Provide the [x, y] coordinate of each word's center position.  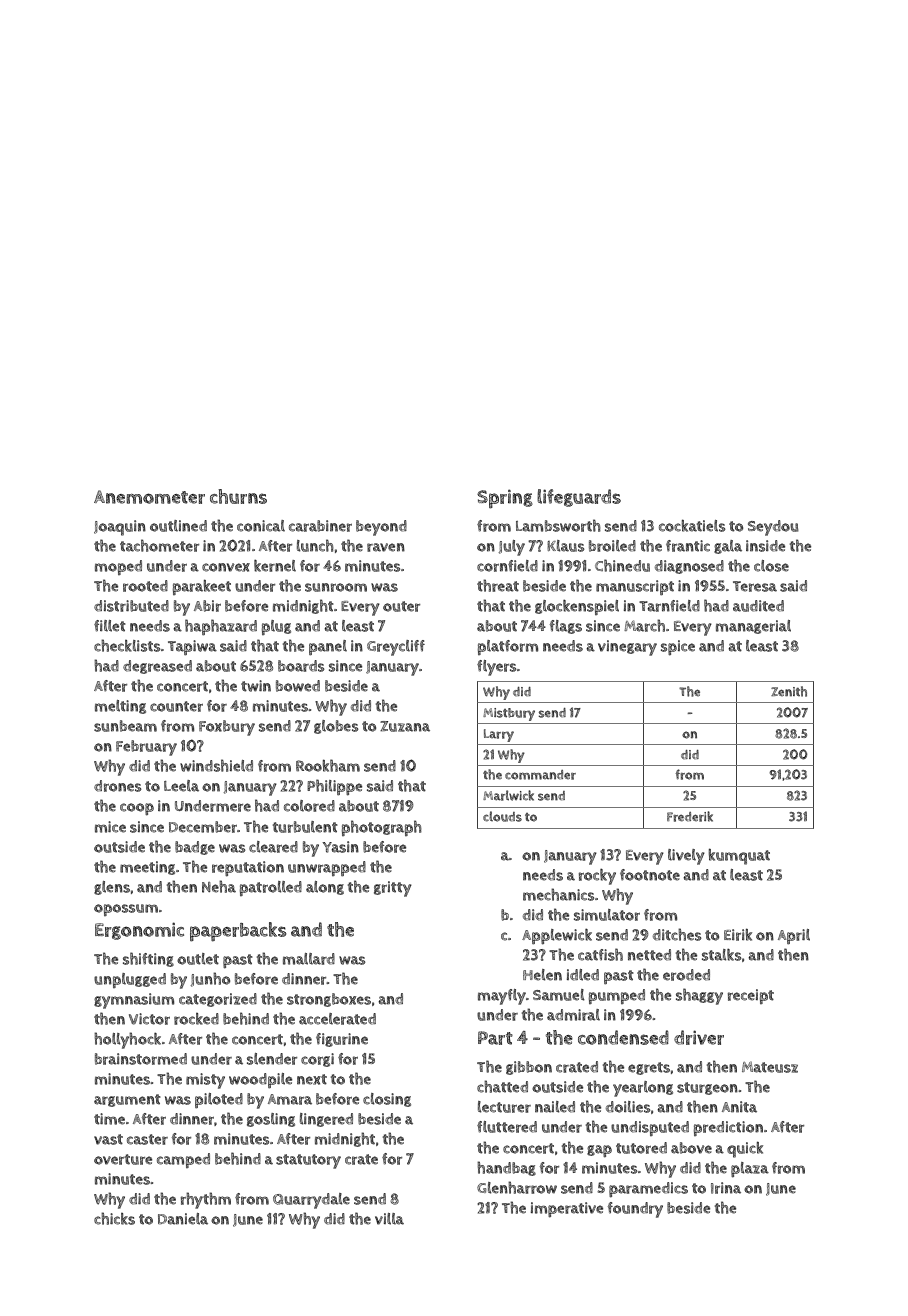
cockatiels [692, 526]
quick [745, 1150]
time [109, 1119]
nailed [555, 1107]
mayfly [502, 997]
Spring [505, 499]
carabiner [320, 526]
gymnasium [134, 1001]
